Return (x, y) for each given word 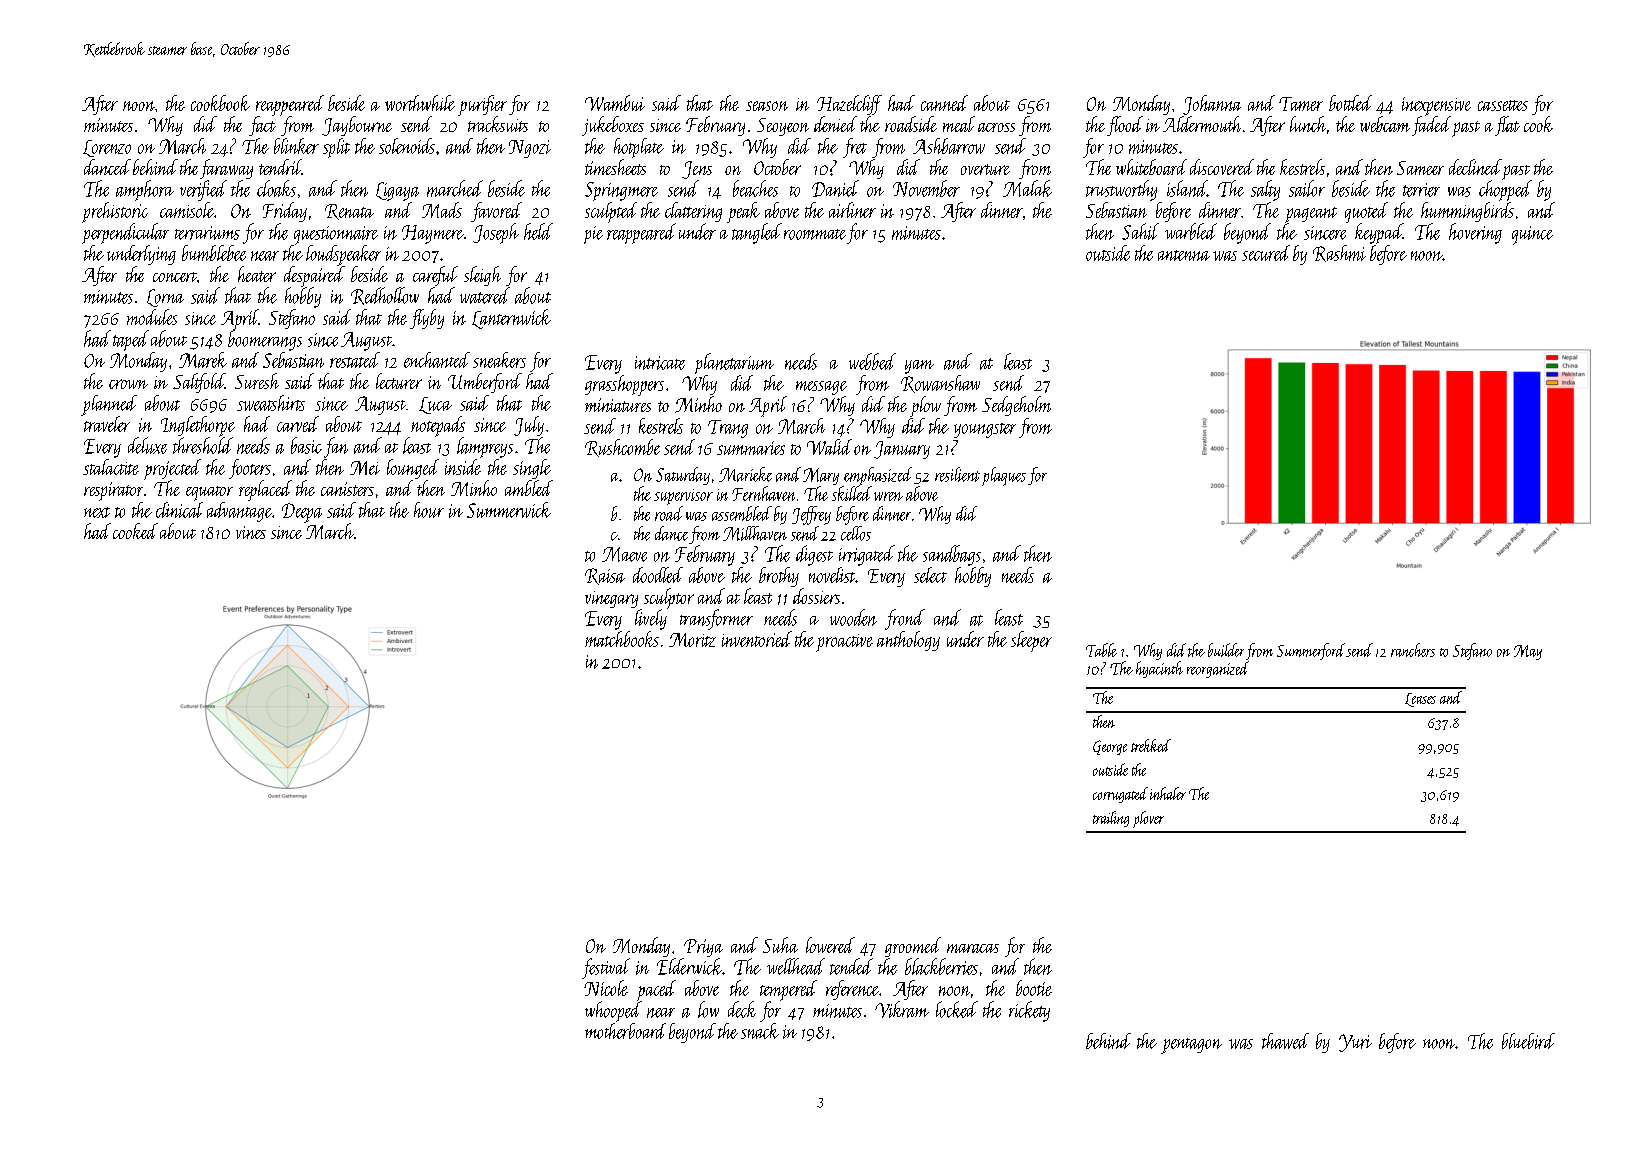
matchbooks (622, 639)
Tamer (1301, 104)
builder (1226, 650)
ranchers (1413, 650)
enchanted (437, 360)
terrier (1421, 190)
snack (760, 1031)
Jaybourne (357, 126)
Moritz (692, 640)
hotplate (639, 148)
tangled (757, 233)
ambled (529, 488)
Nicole (606, 988)
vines (251, 532)
